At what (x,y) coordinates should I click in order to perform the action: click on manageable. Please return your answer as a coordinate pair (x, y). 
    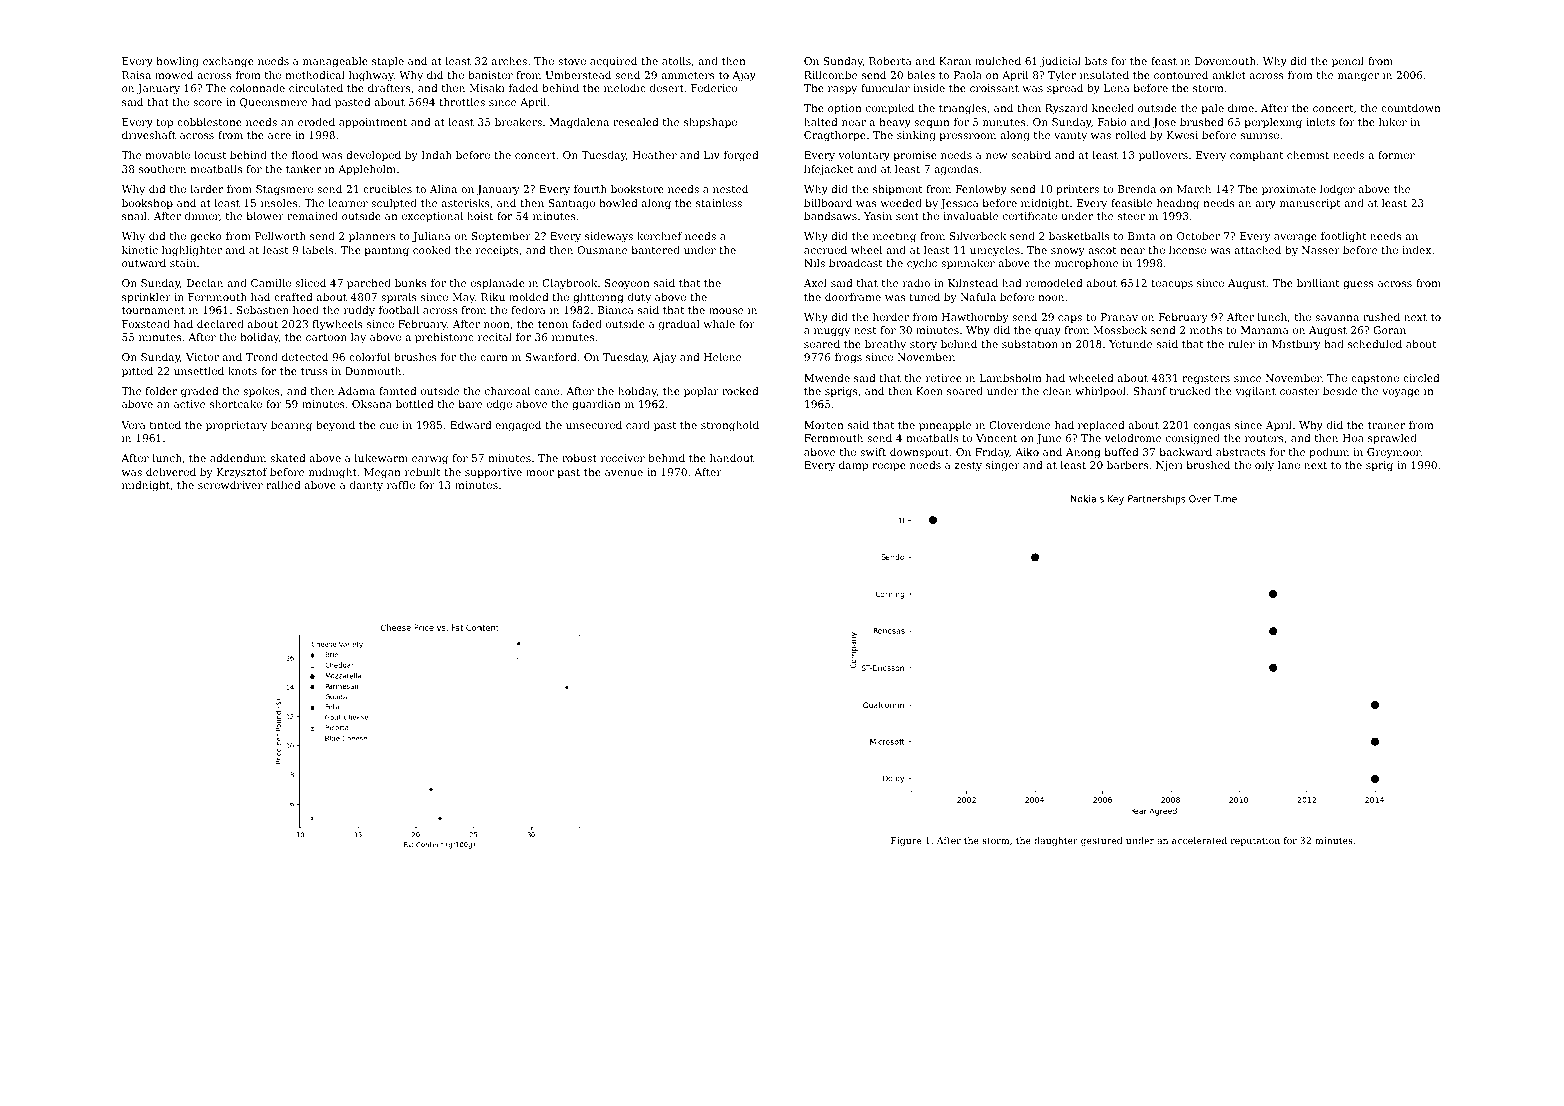
    Looking at the image, I should click on (335, 62).
